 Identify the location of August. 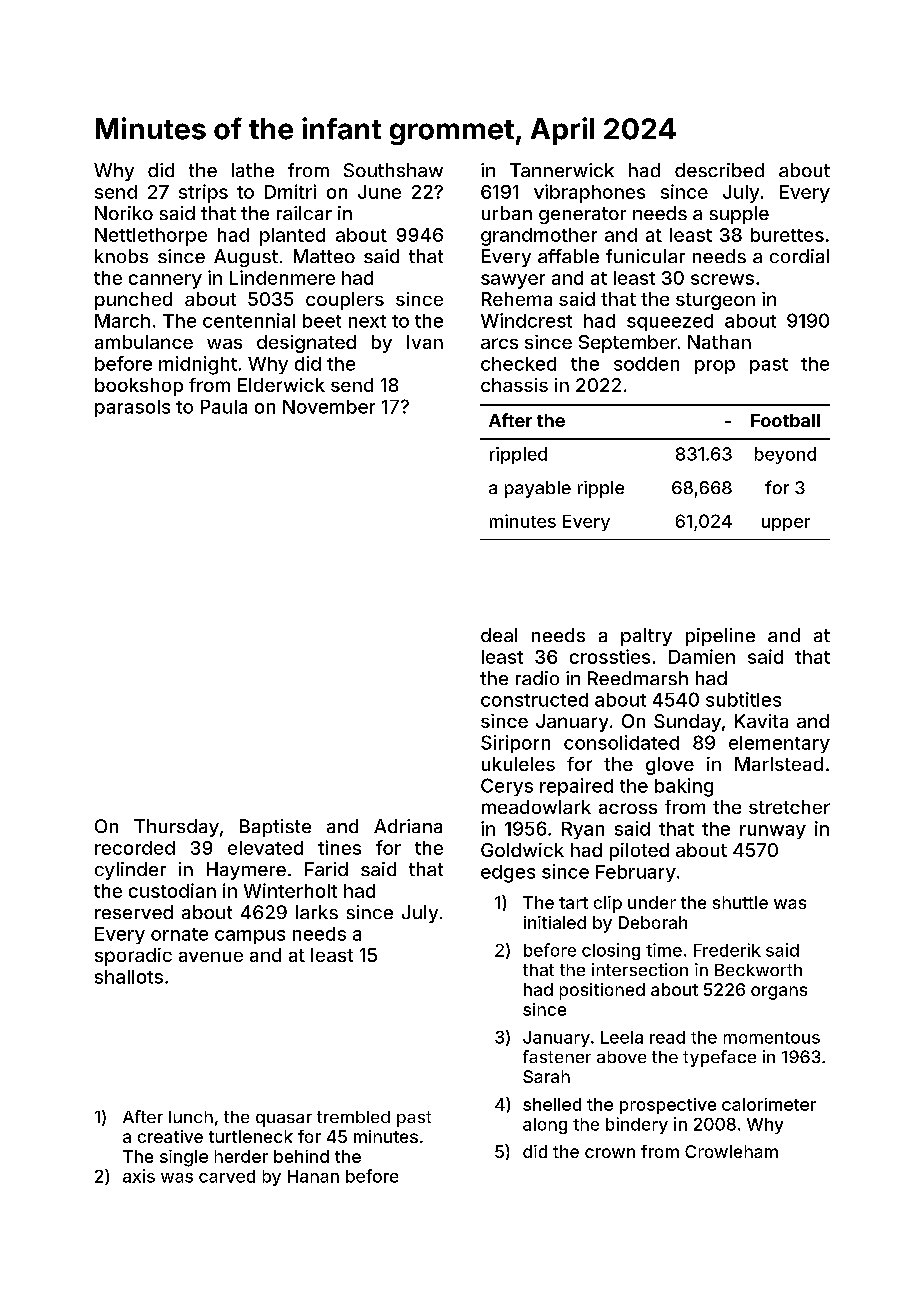
(246, 258).
